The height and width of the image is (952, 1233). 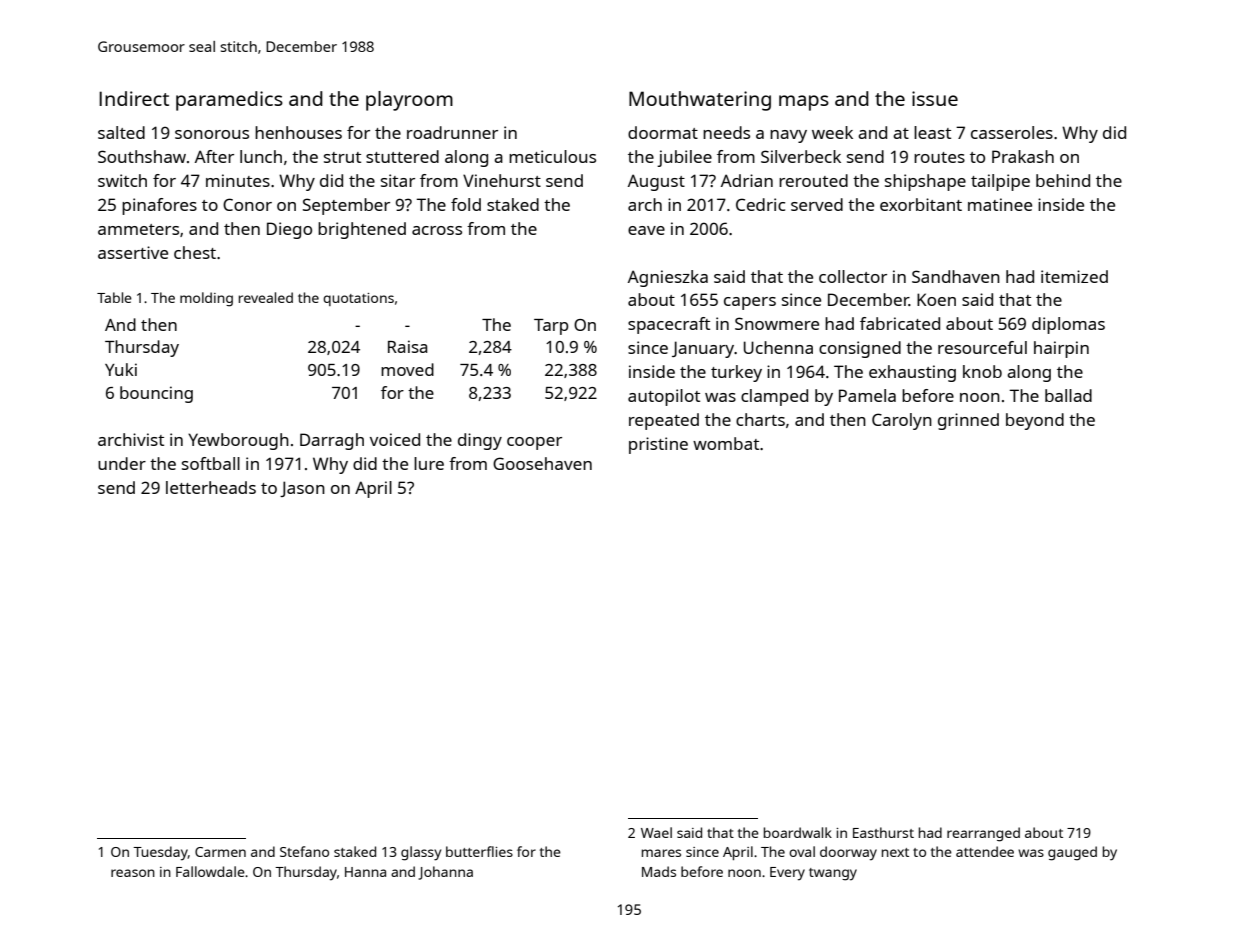 I want to click on Mouthwatering, so click(x=700, y=101).
